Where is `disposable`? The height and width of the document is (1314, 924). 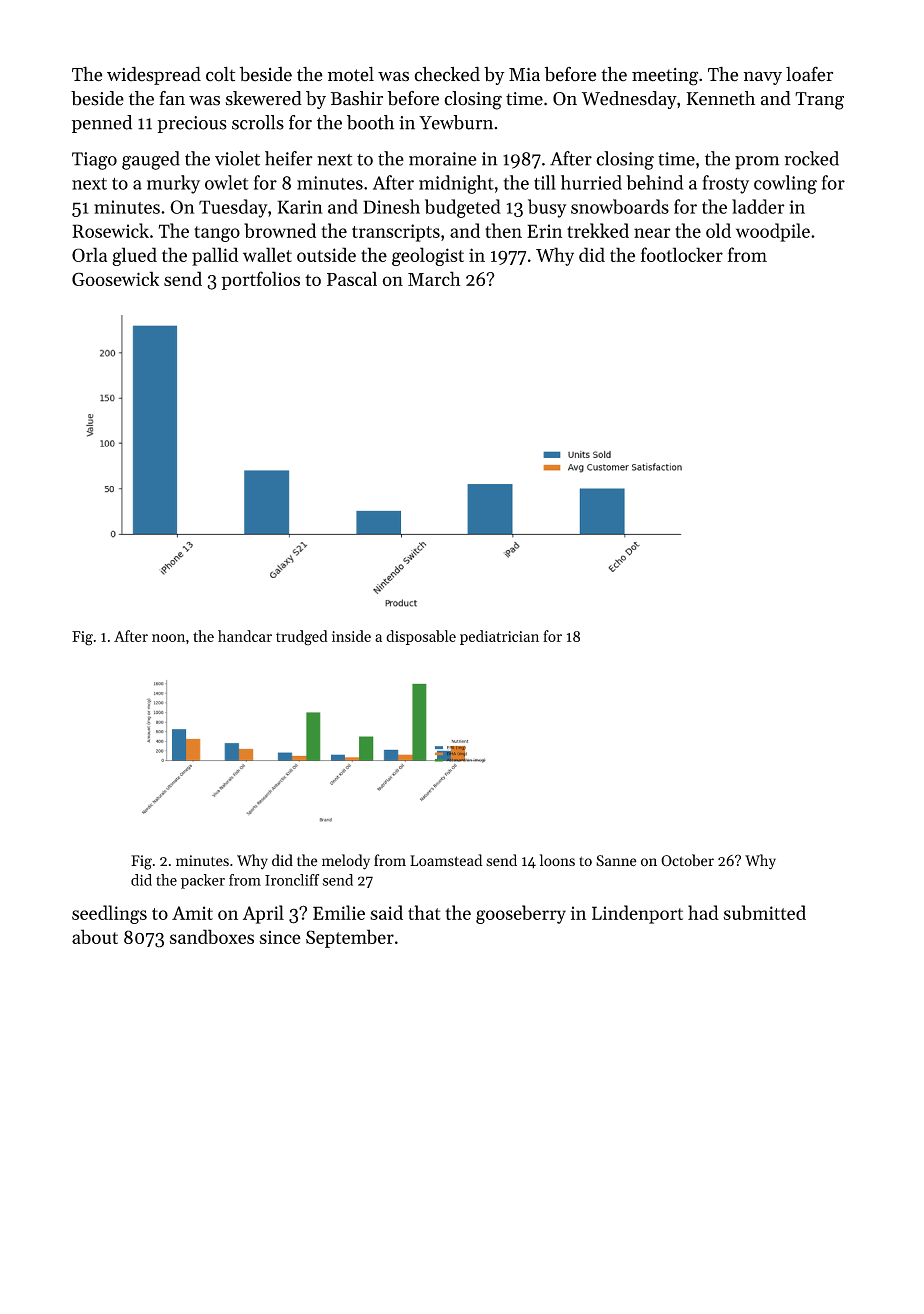 disposable is located at coordinates (421, 637).
